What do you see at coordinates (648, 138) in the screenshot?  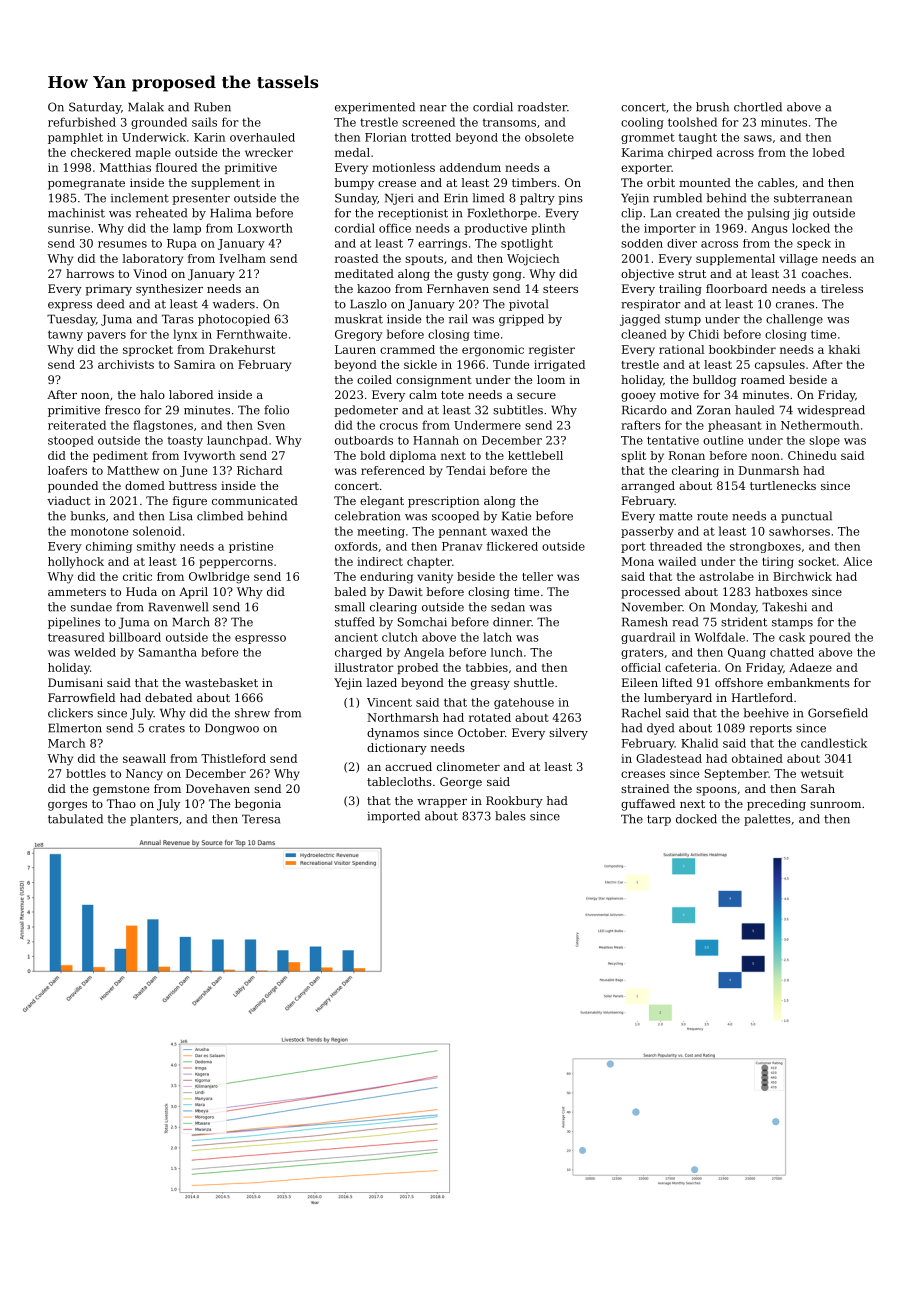 I see `grommet` at bounding box center [648, 138].
